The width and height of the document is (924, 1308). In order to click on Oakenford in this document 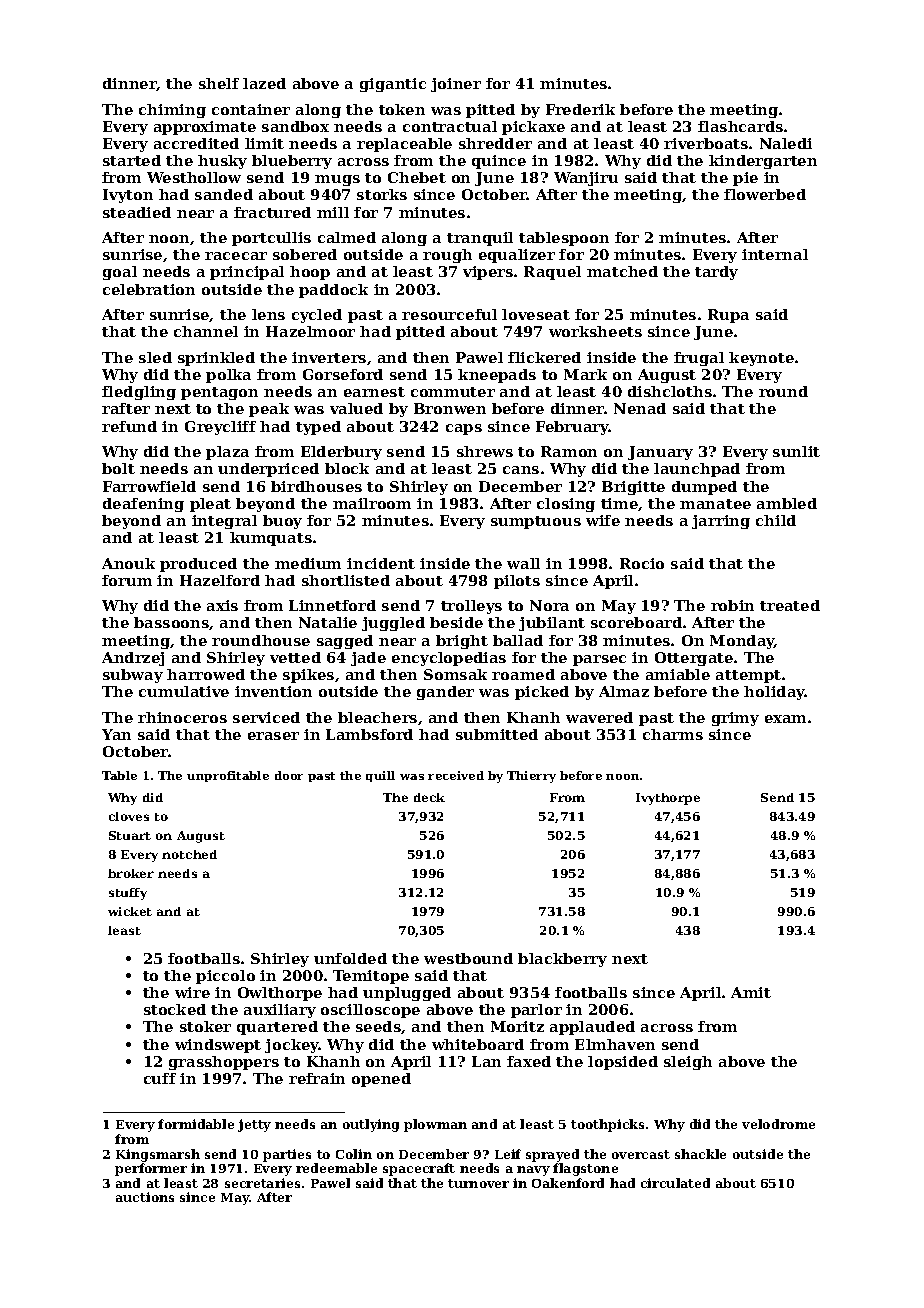, I will do `click(568, 1183)`.
